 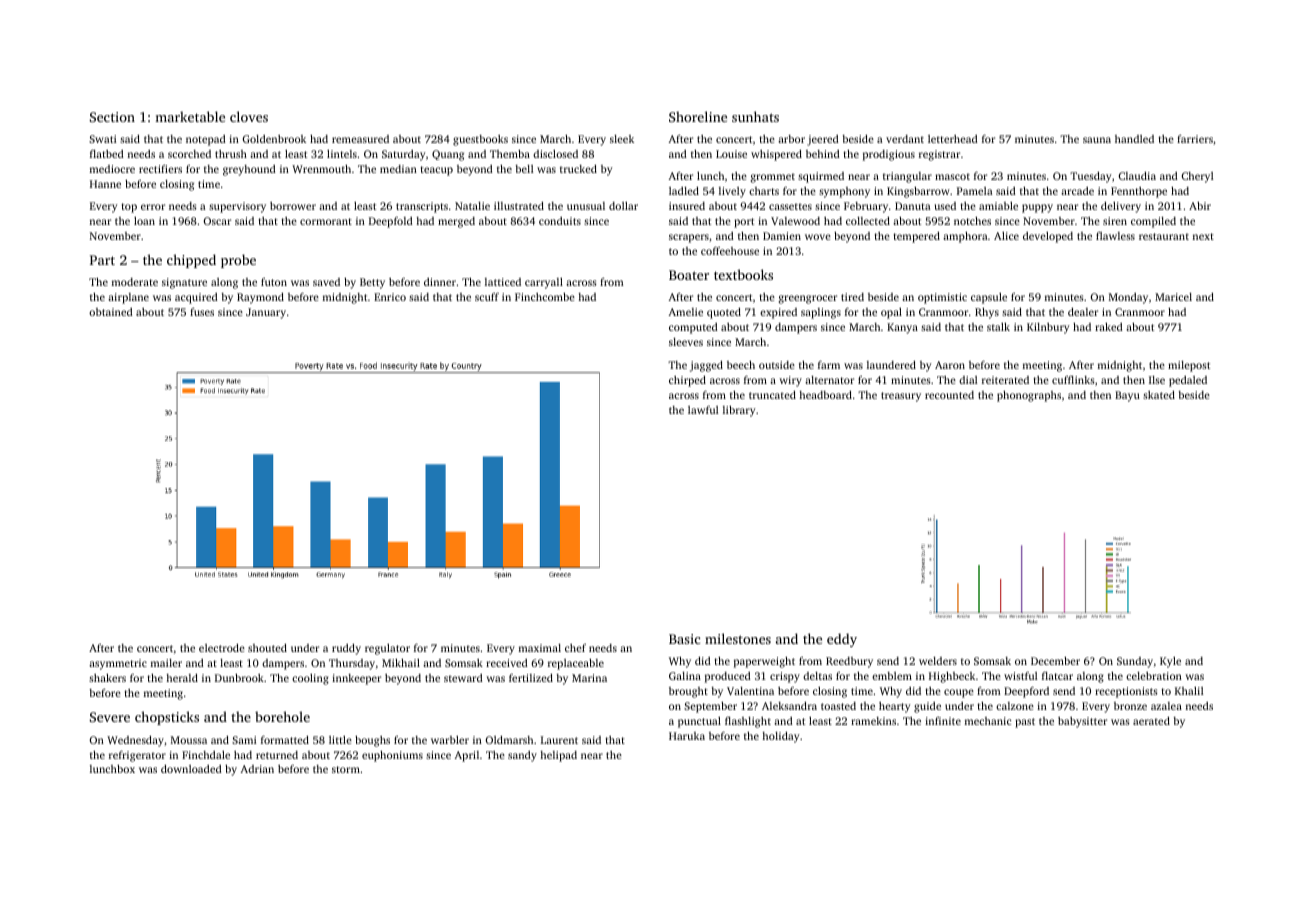 I want to click on farriers, so click(x=1195, y=139).
